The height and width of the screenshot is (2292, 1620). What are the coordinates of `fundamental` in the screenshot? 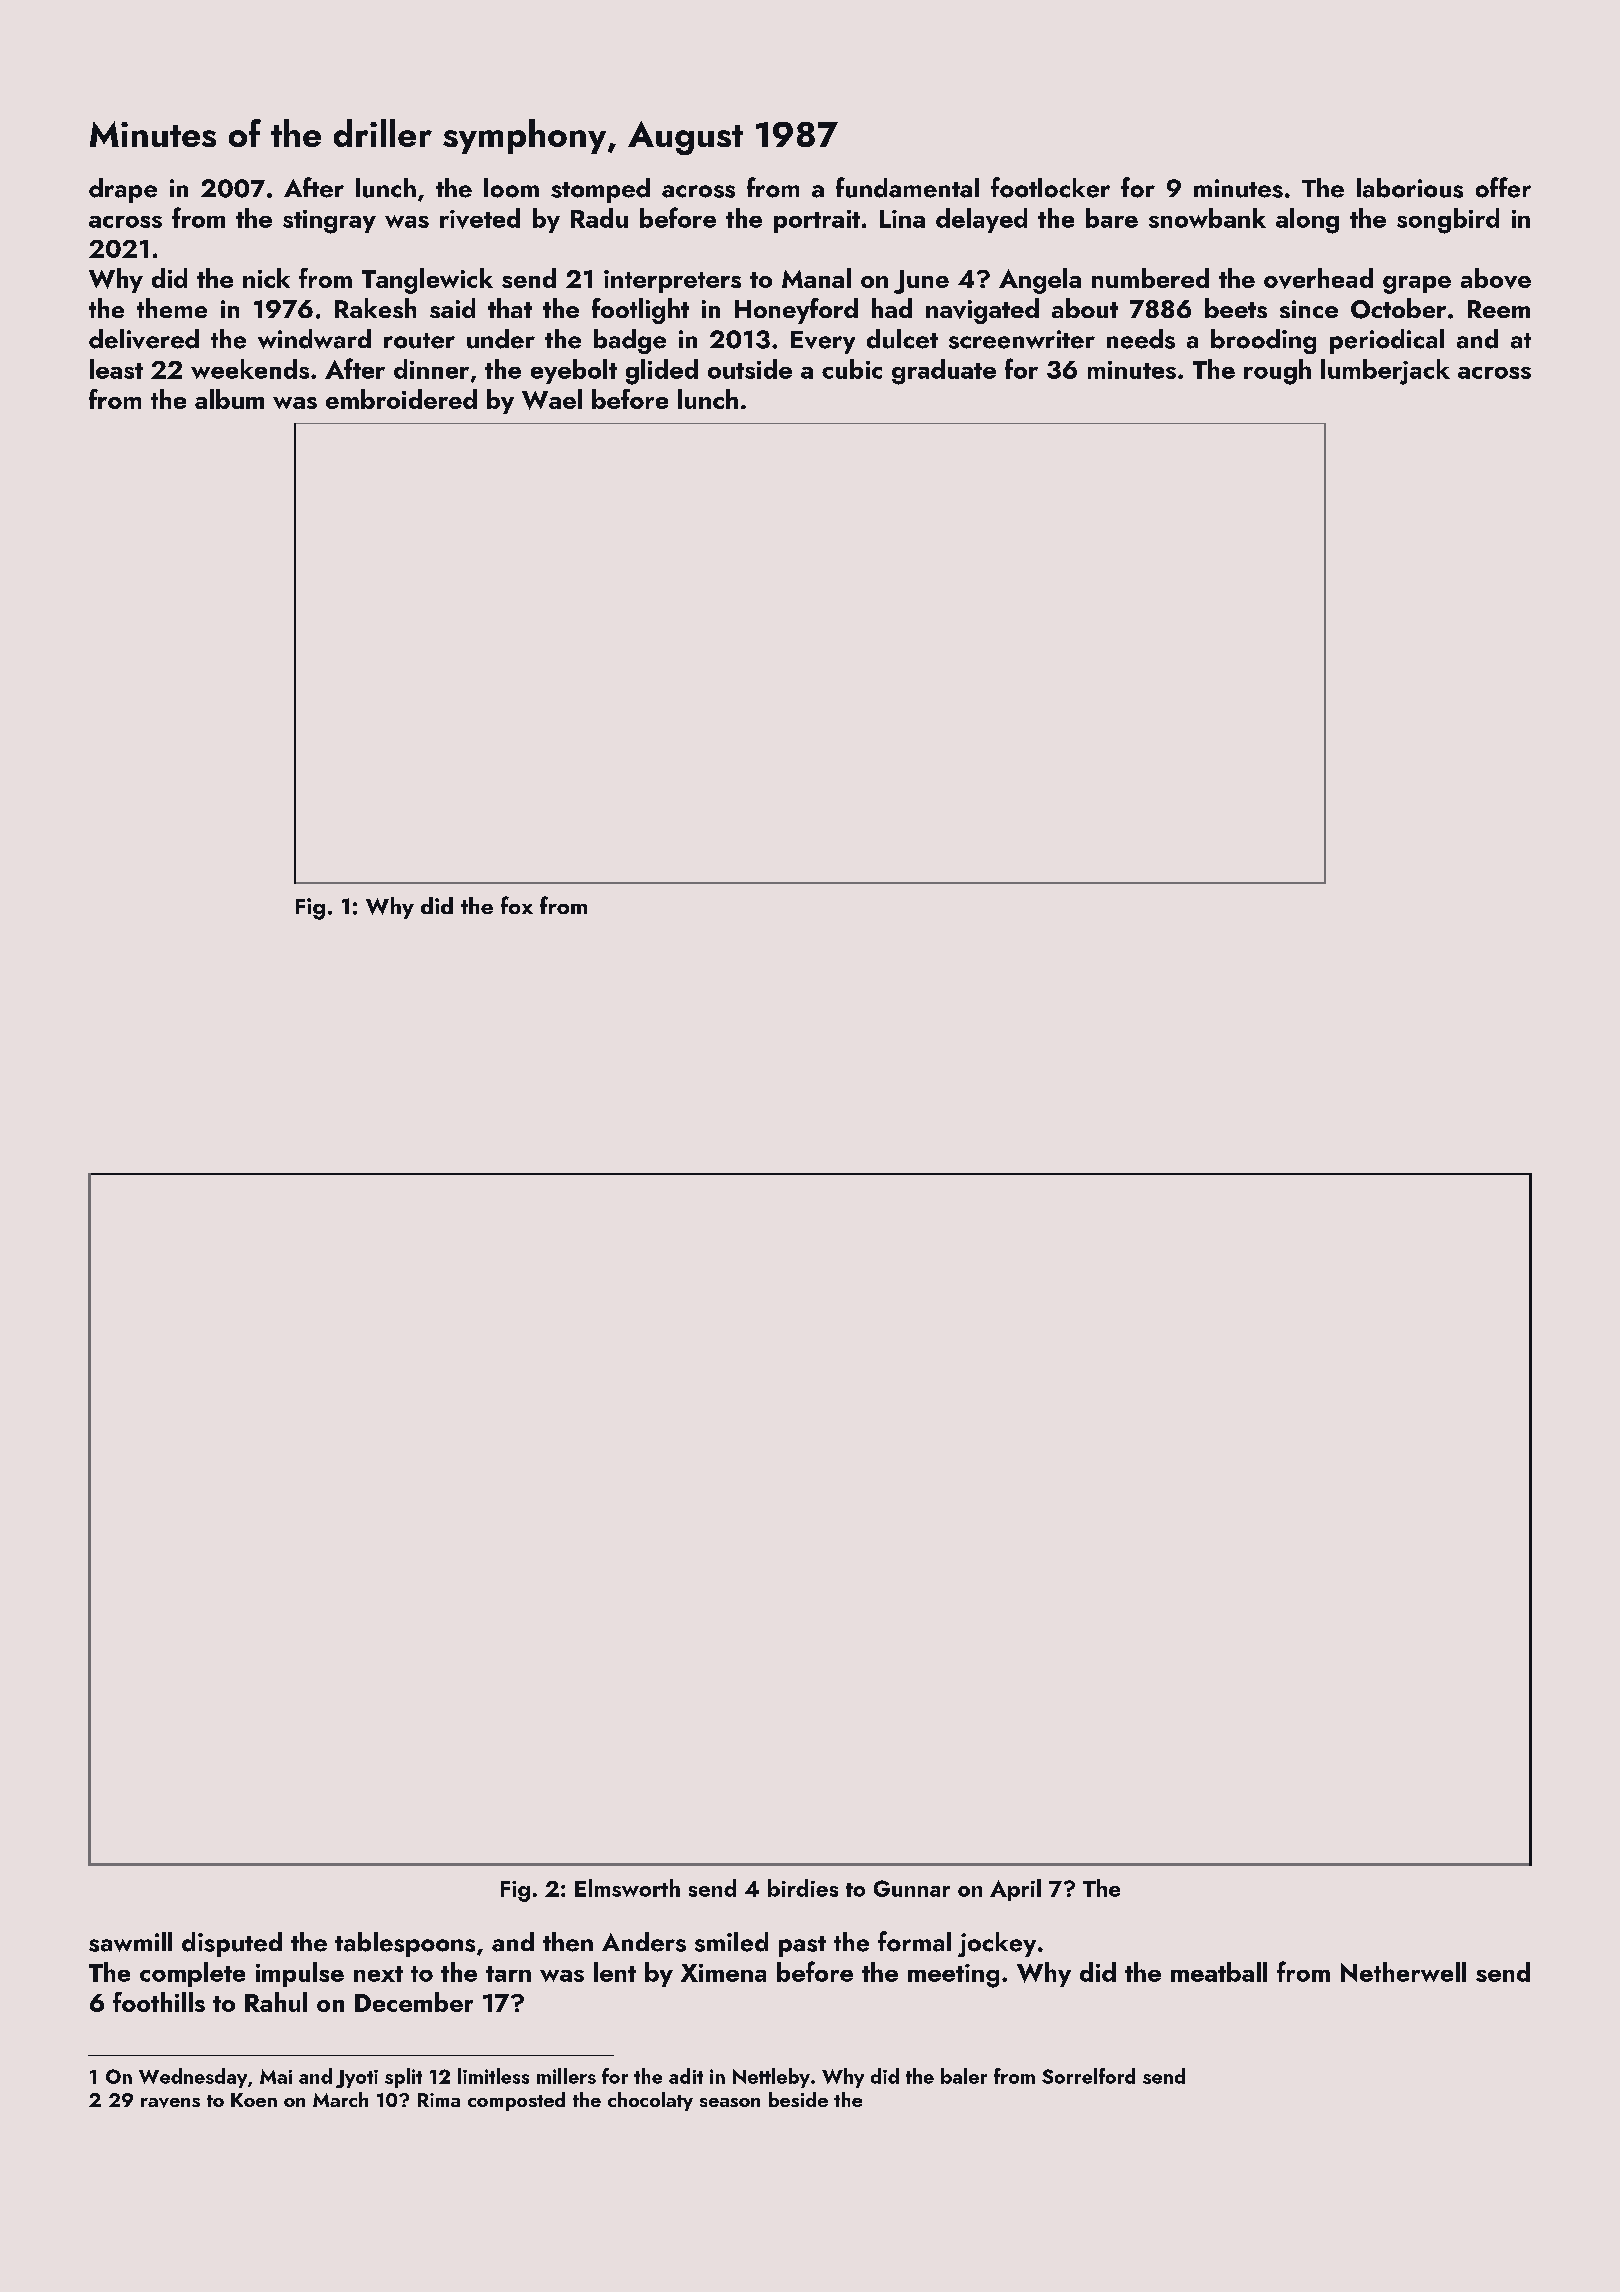 It's located at (907, 187).
